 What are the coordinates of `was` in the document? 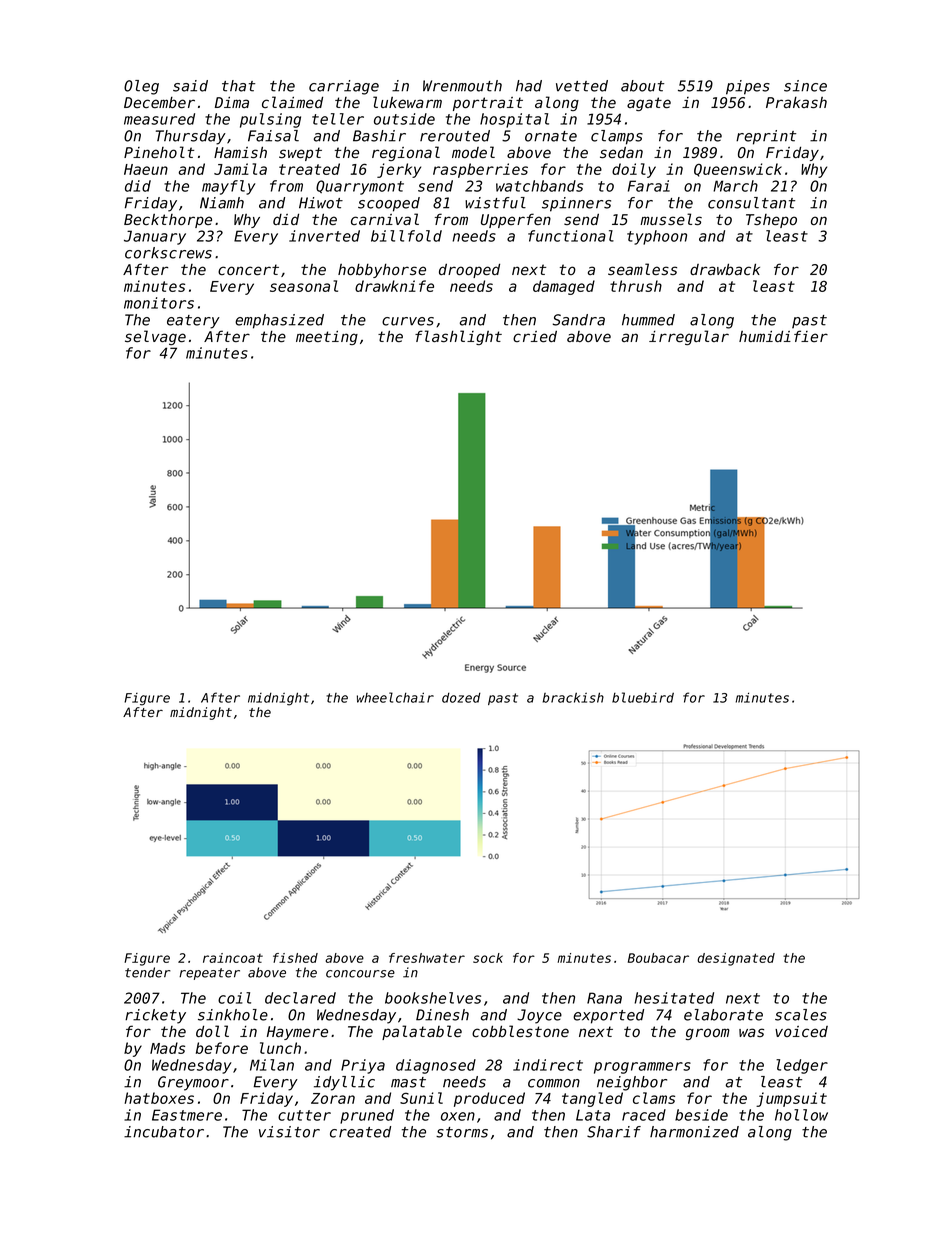 It's located at (751, 1032).
